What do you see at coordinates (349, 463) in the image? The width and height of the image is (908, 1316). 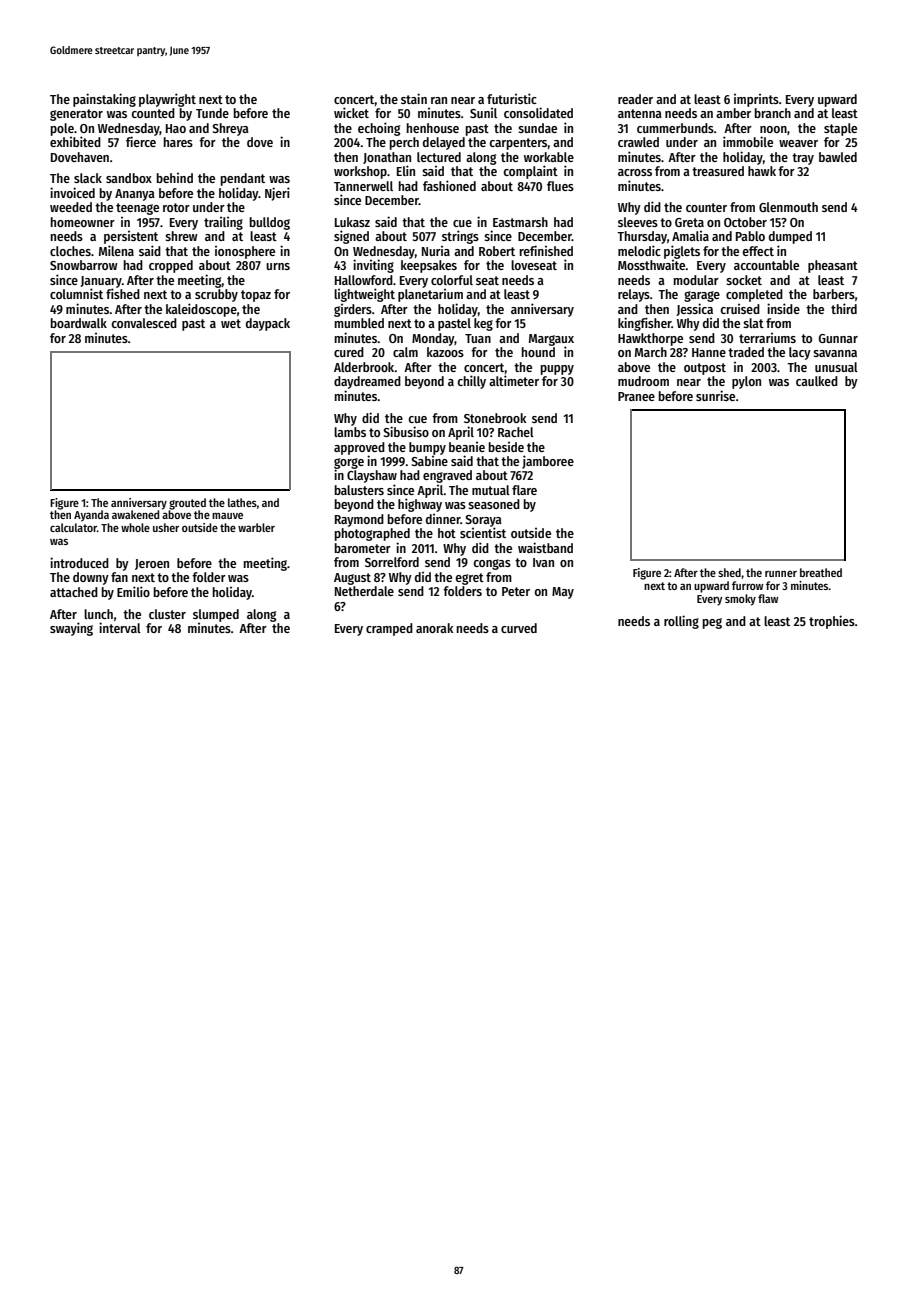 I see `gorge` at bounding box center [349, 463].
